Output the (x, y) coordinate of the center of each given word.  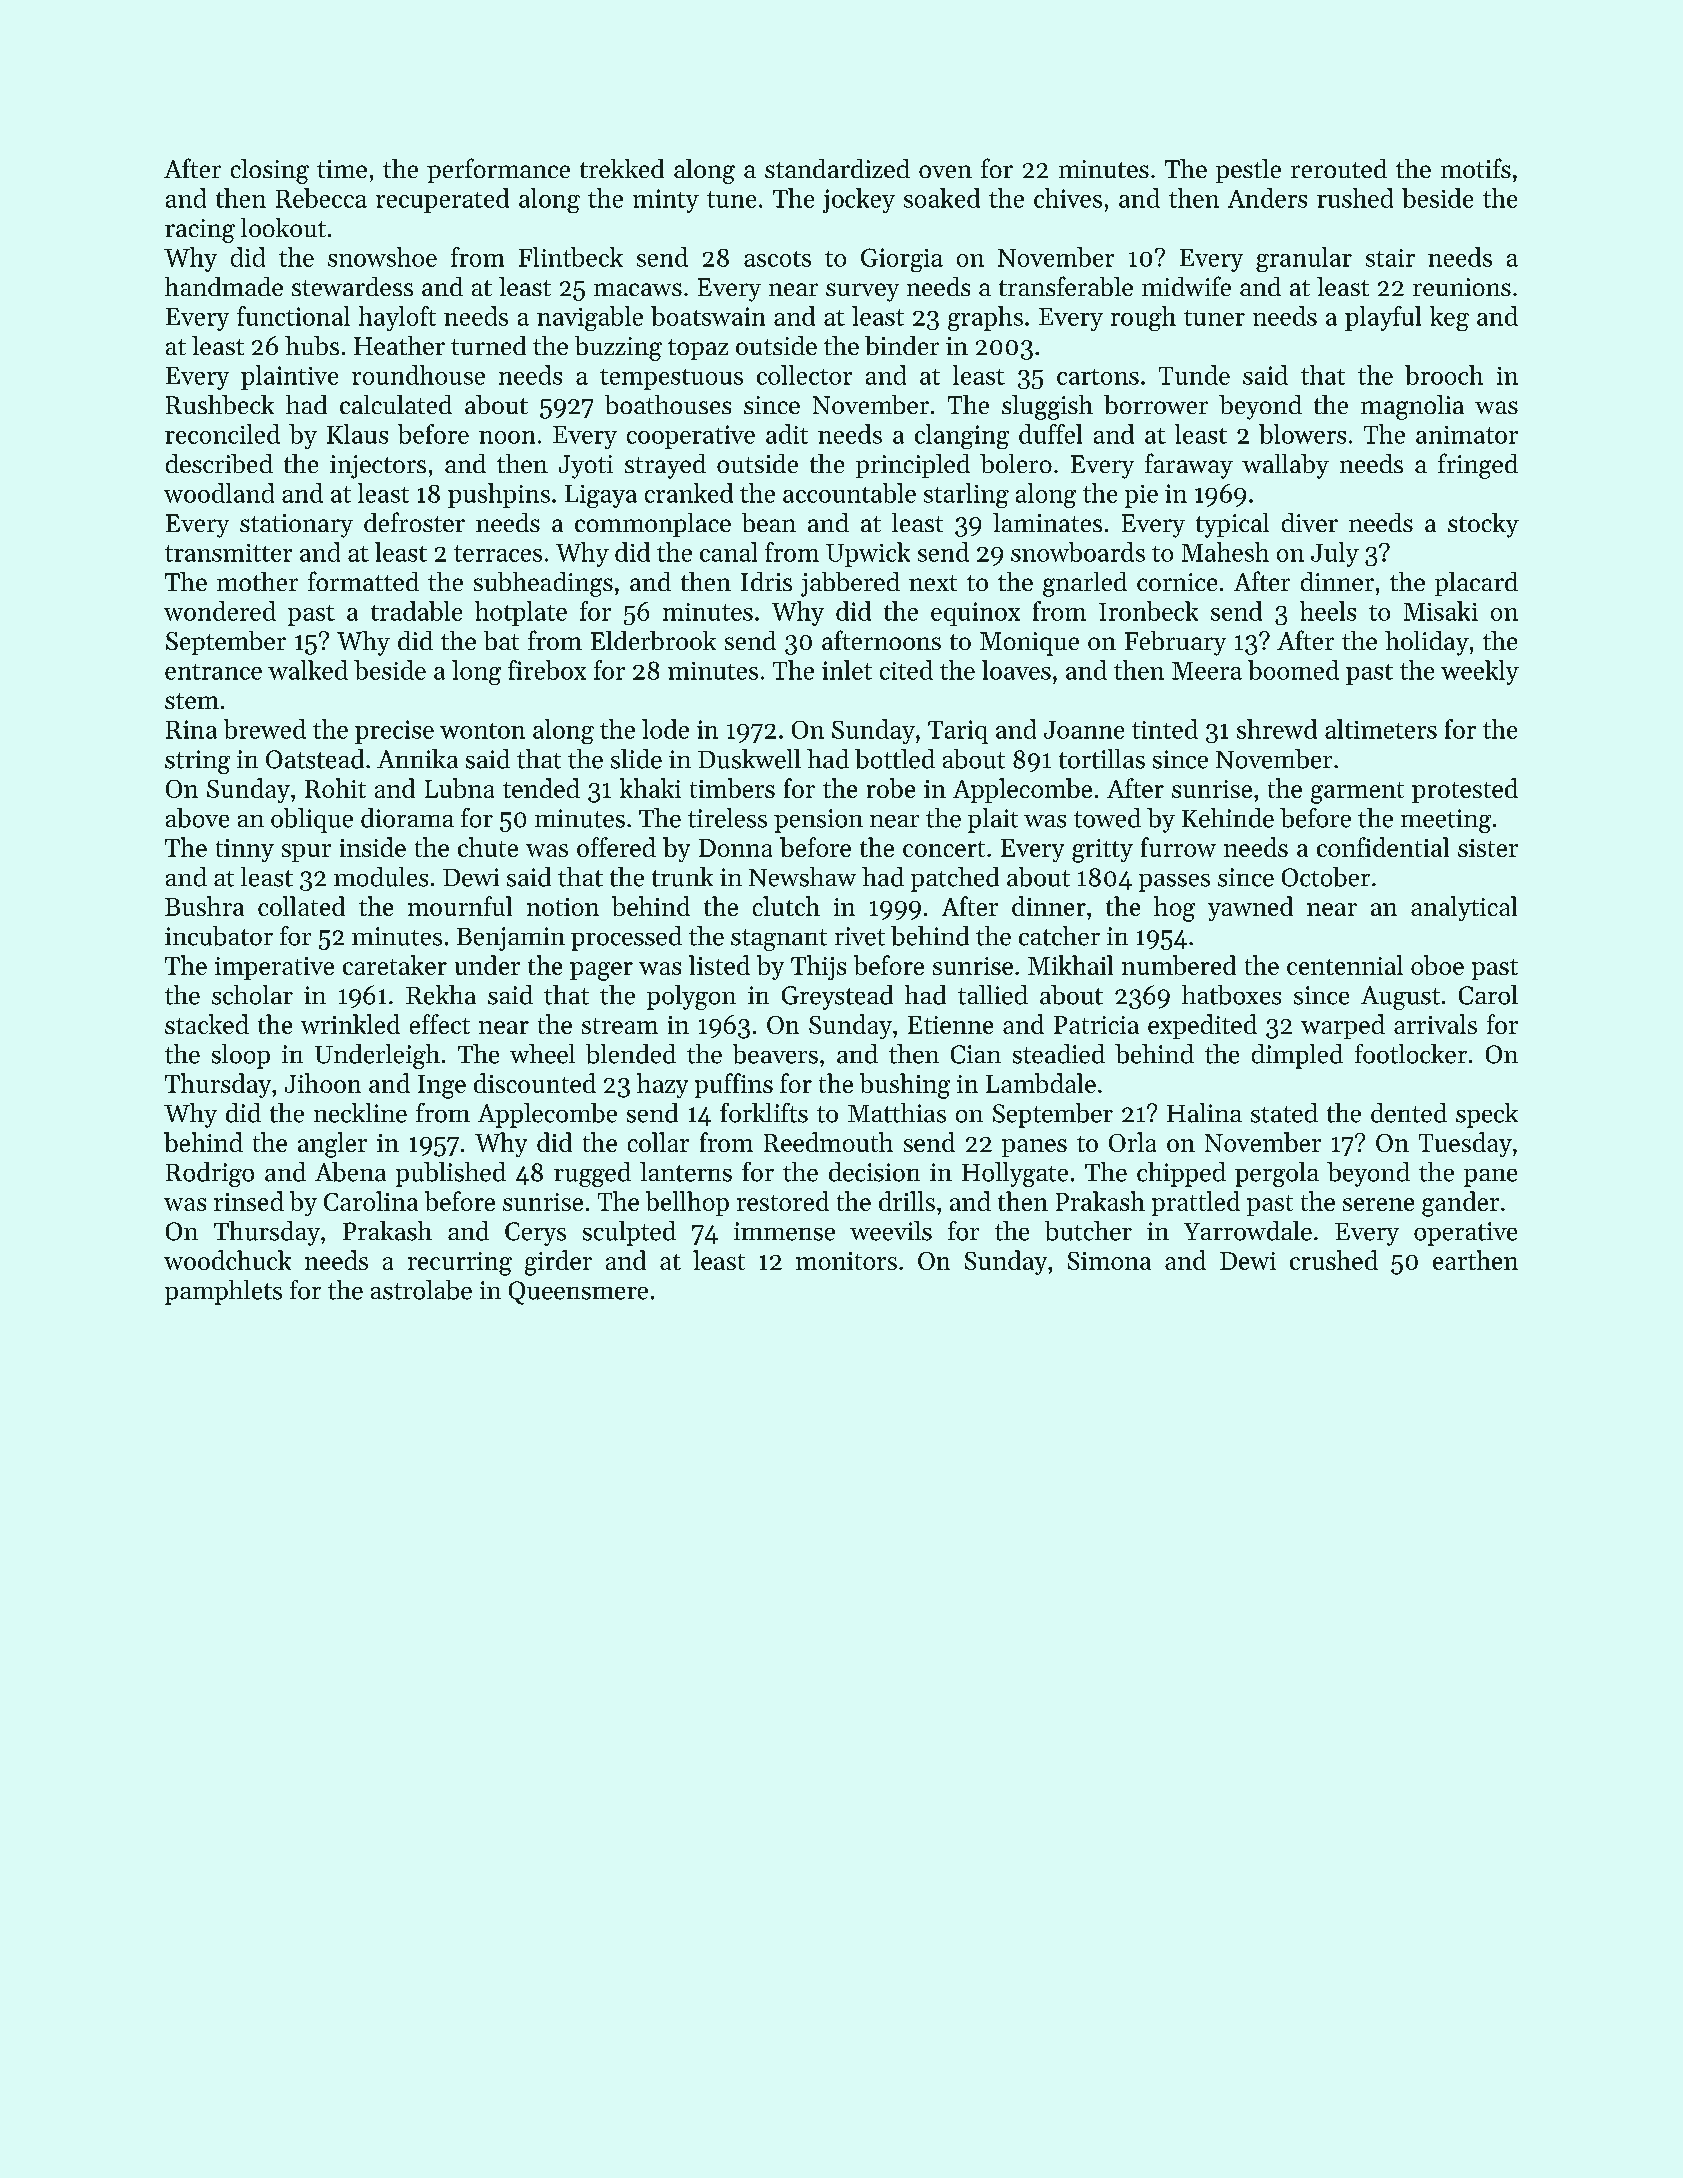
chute (488, 847)
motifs (1476, 168)
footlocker (1411, 1054)
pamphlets (223, 1292)
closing (270, 171)
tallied (993, 995)
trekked (622, 168)
